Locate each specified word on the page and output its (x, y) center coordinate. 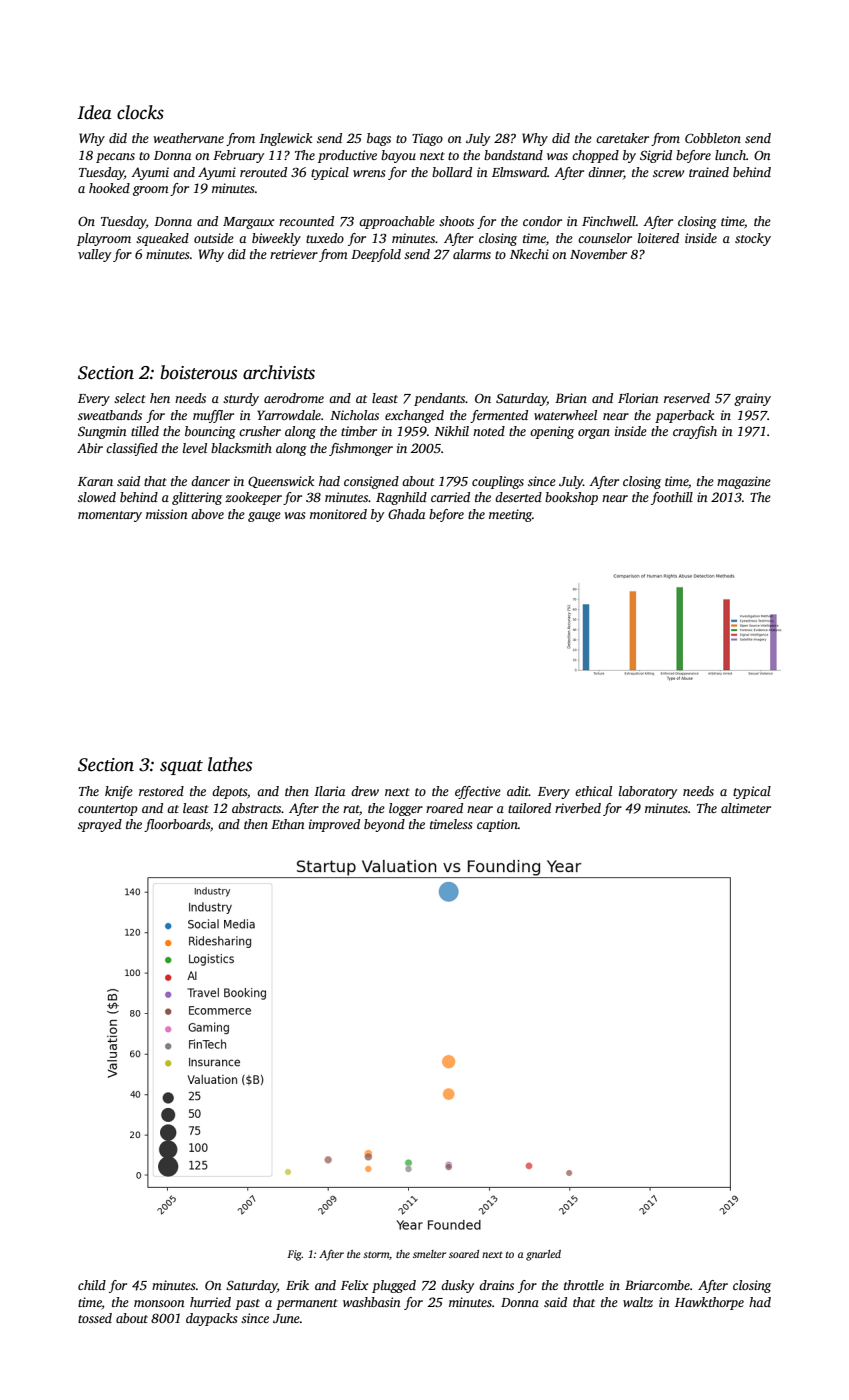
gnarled (543, 1255)
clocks (140, 112)
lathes (230, 764)
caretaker (622, 138)
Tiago (427, 139)
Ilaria (329, 791)
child (92, 1285)
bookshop (571, 498)
